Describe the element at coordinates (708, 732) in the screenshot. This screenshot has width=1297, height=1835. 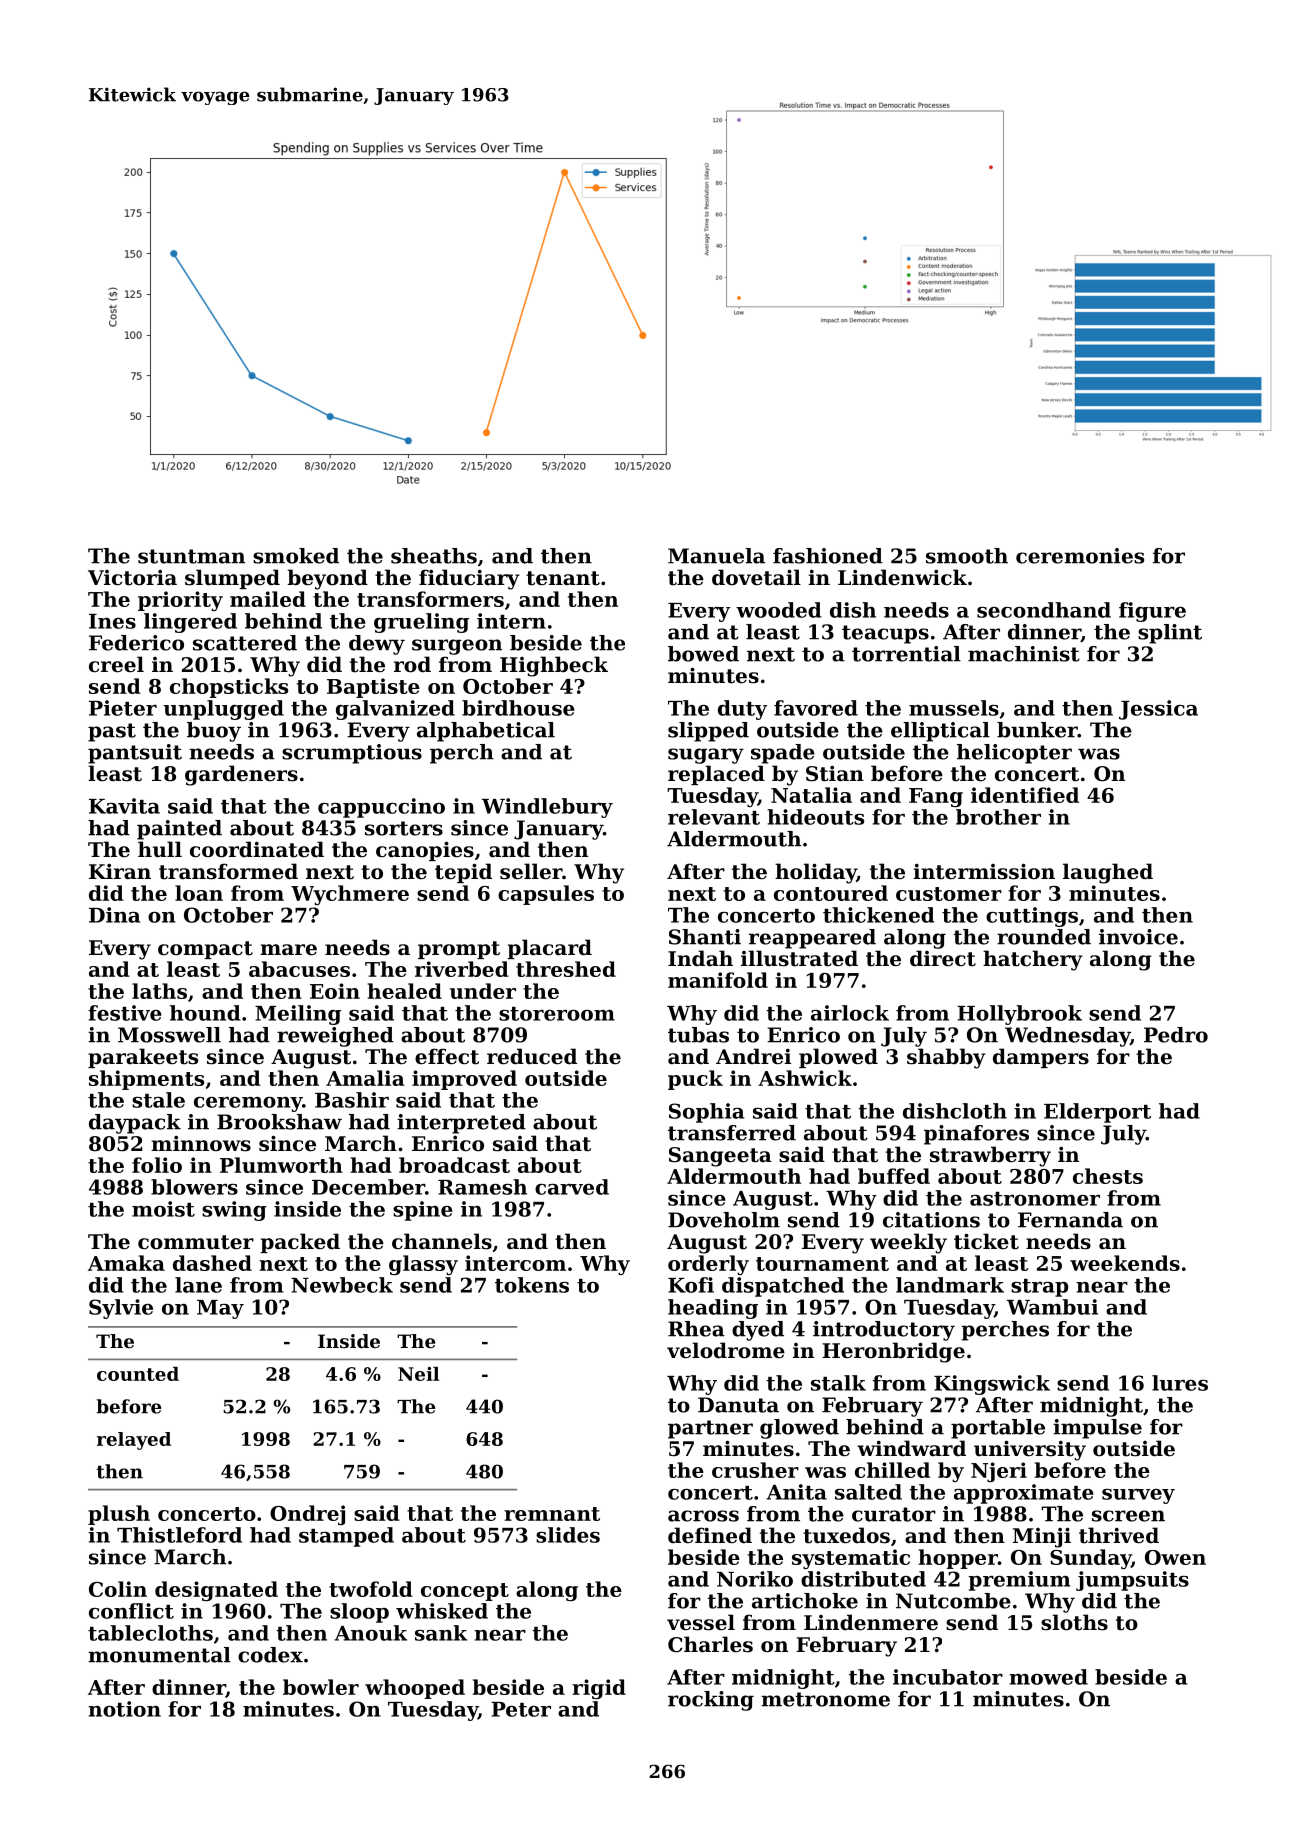
I see `slipped` at that location.
